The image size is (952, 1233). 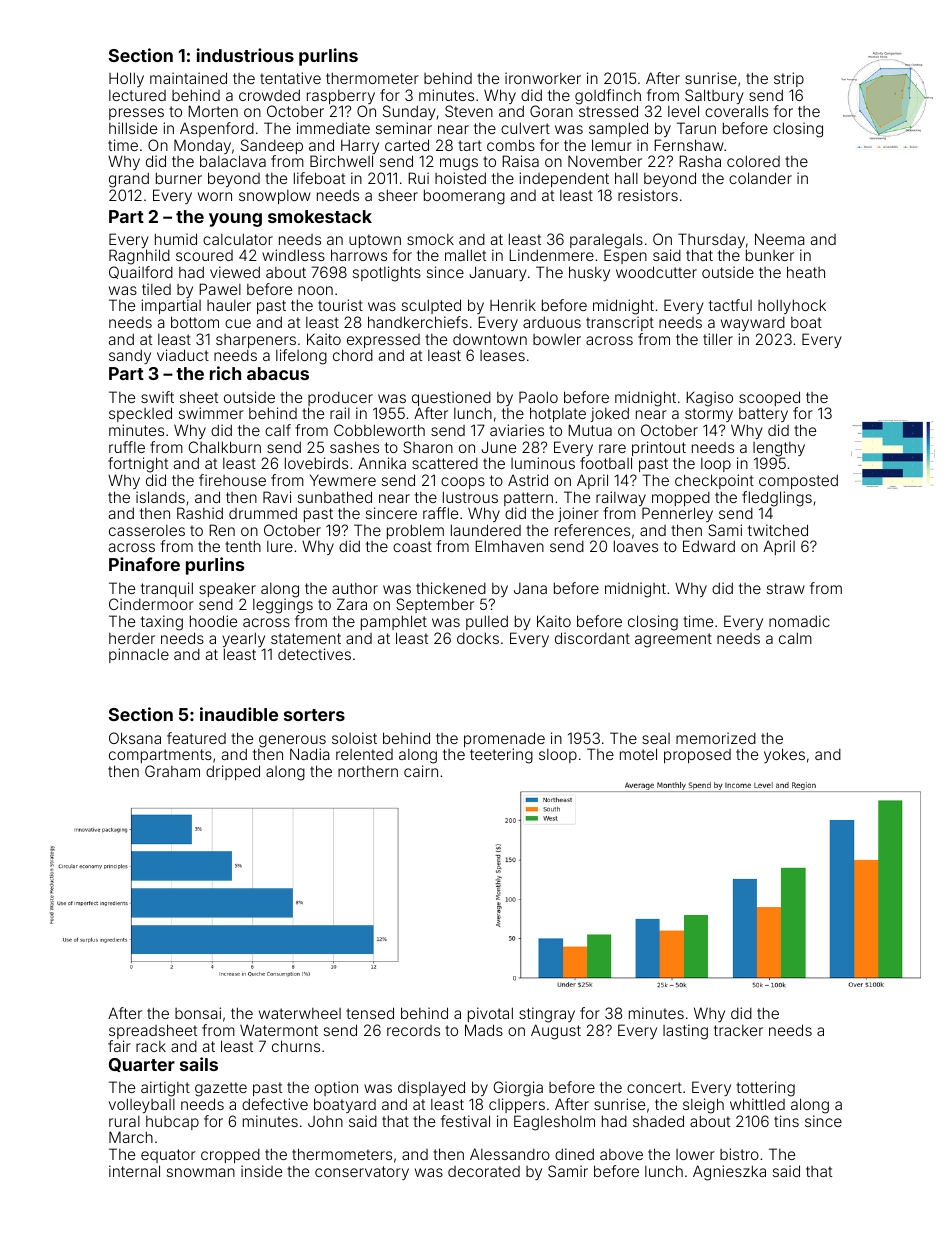 I want to click on Saltbury, so click(x=714, y=97).
